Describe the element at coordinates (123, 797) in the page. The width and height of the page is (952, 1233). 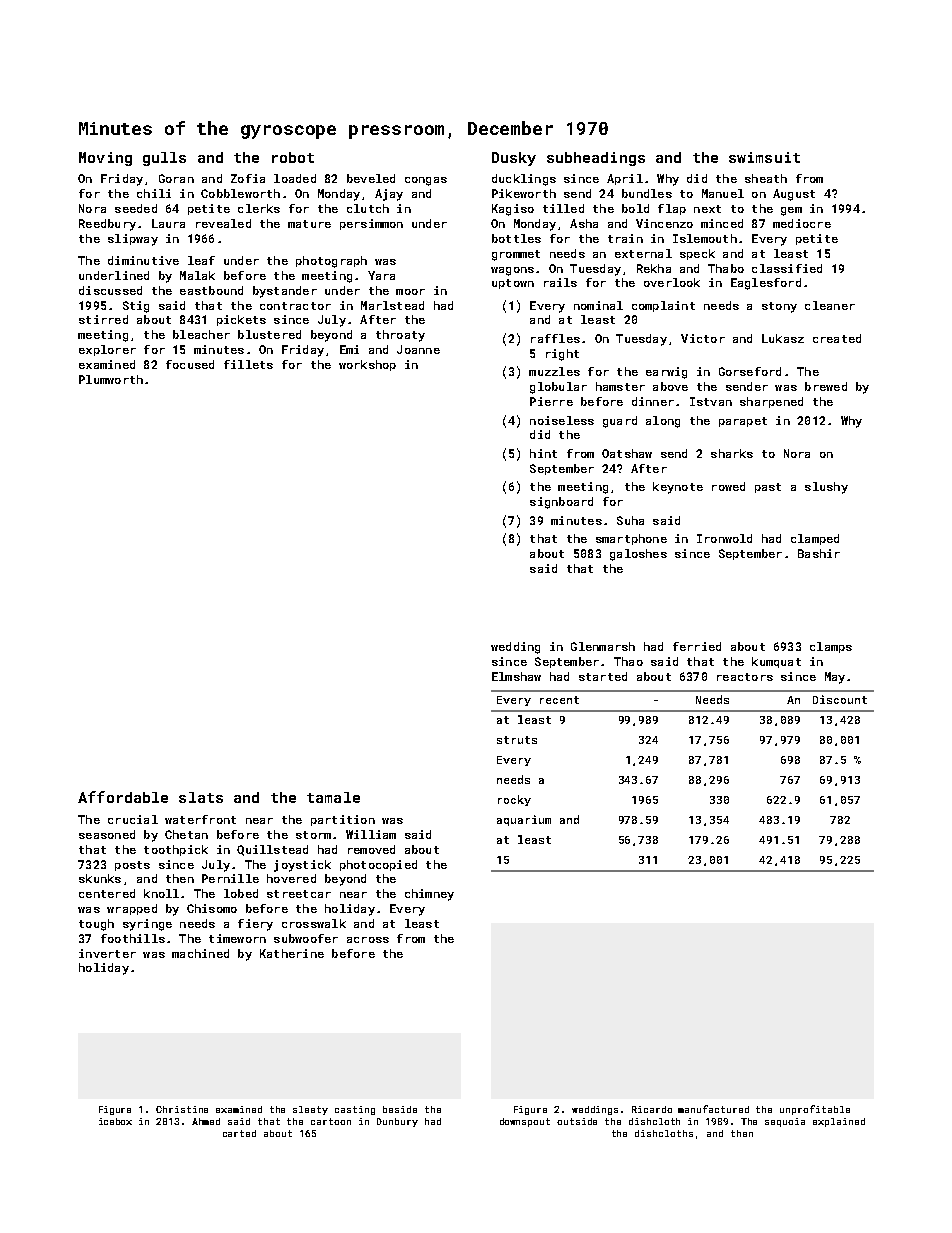
I see `Affordable` at that location.
